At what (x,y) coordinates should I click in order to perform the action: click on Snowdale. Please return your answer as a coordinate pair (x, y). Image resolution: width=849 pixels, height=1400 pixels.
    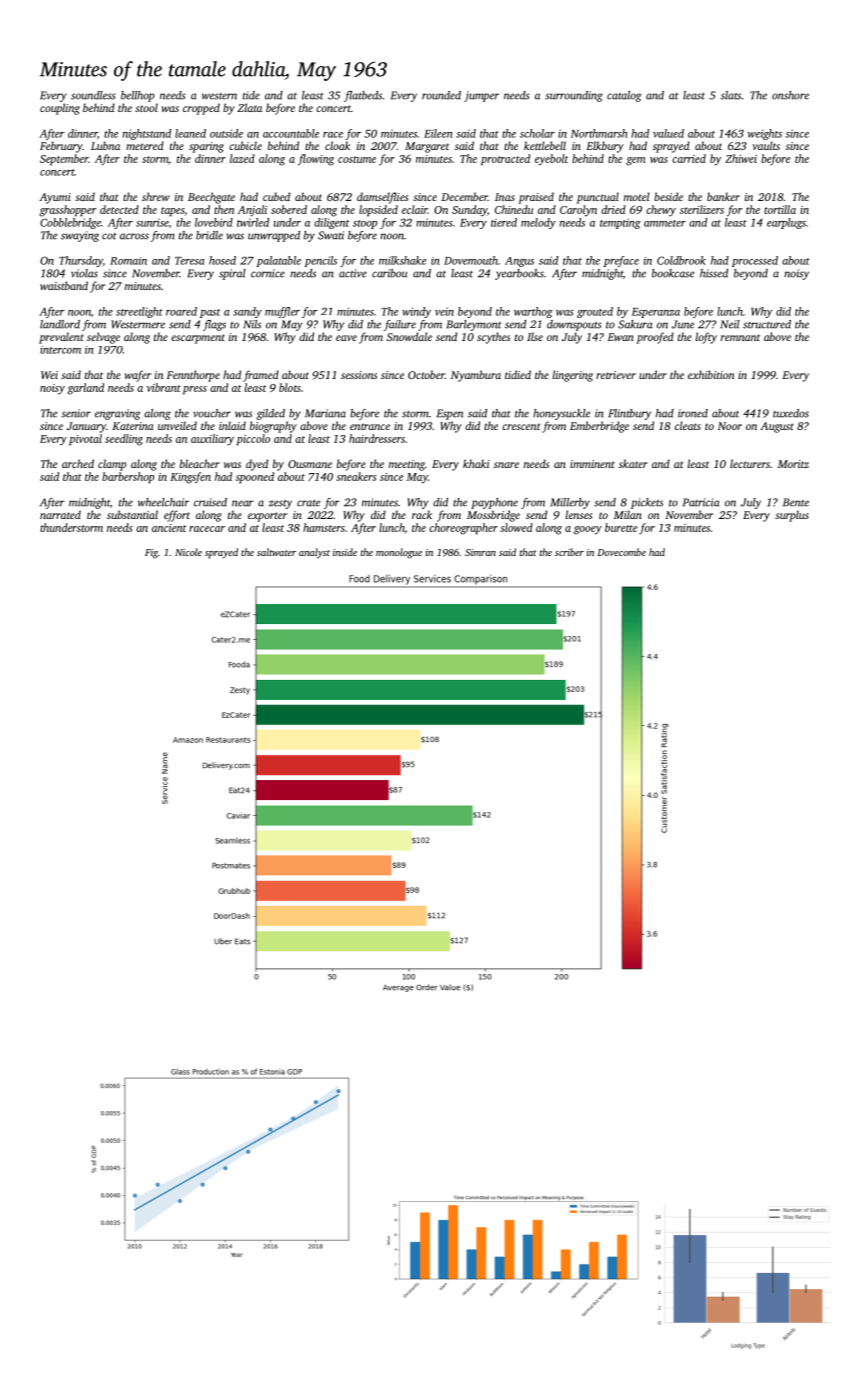
    Looking at the image, I should click on (409, 336).
